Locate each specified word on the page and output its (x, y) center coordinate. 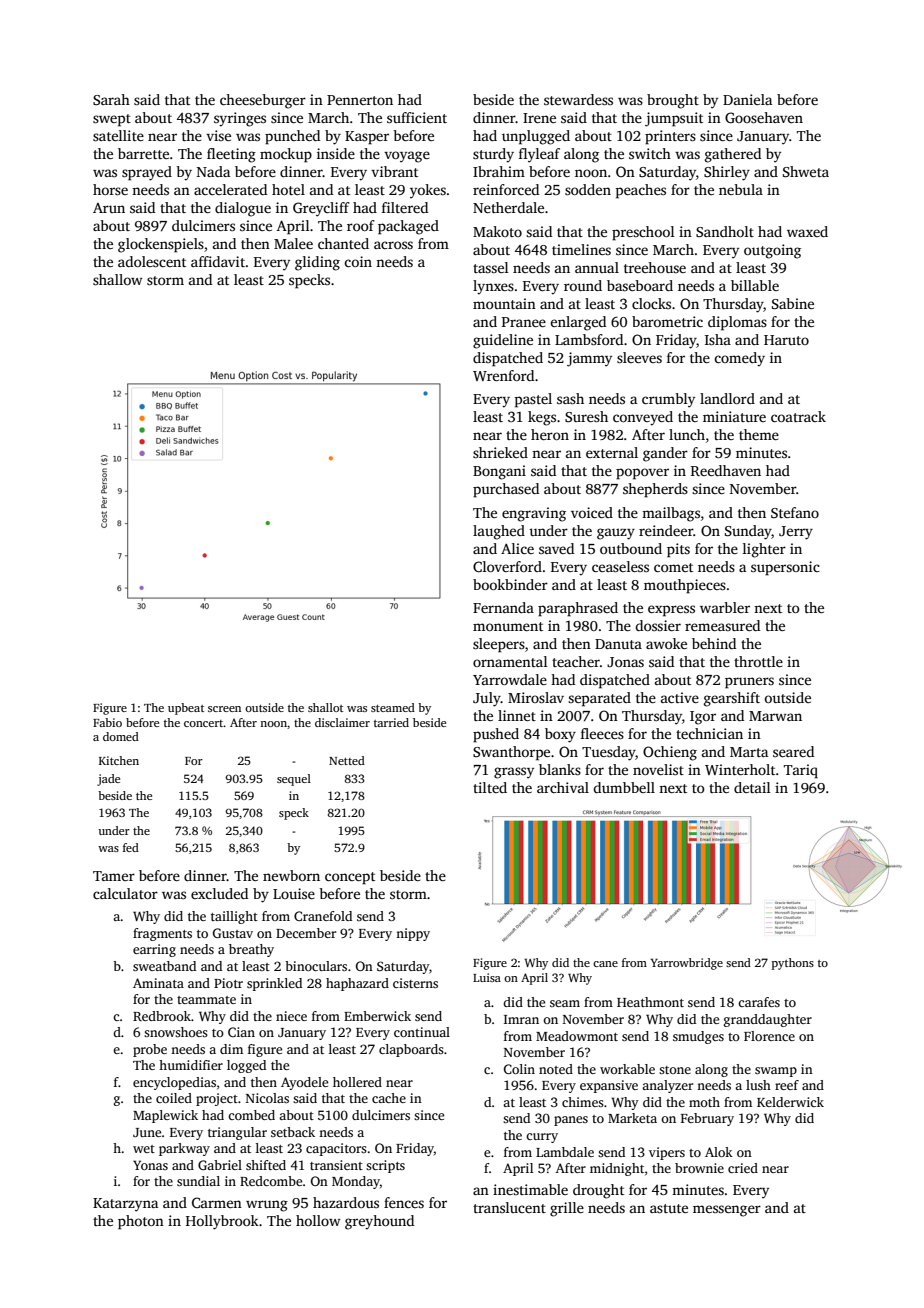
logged (246, 1066)
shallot (325, 707)
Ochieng (670, 753)
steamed (393, 707)
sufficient (417, 117)
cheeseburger (263, 101)
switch (650, 153)
